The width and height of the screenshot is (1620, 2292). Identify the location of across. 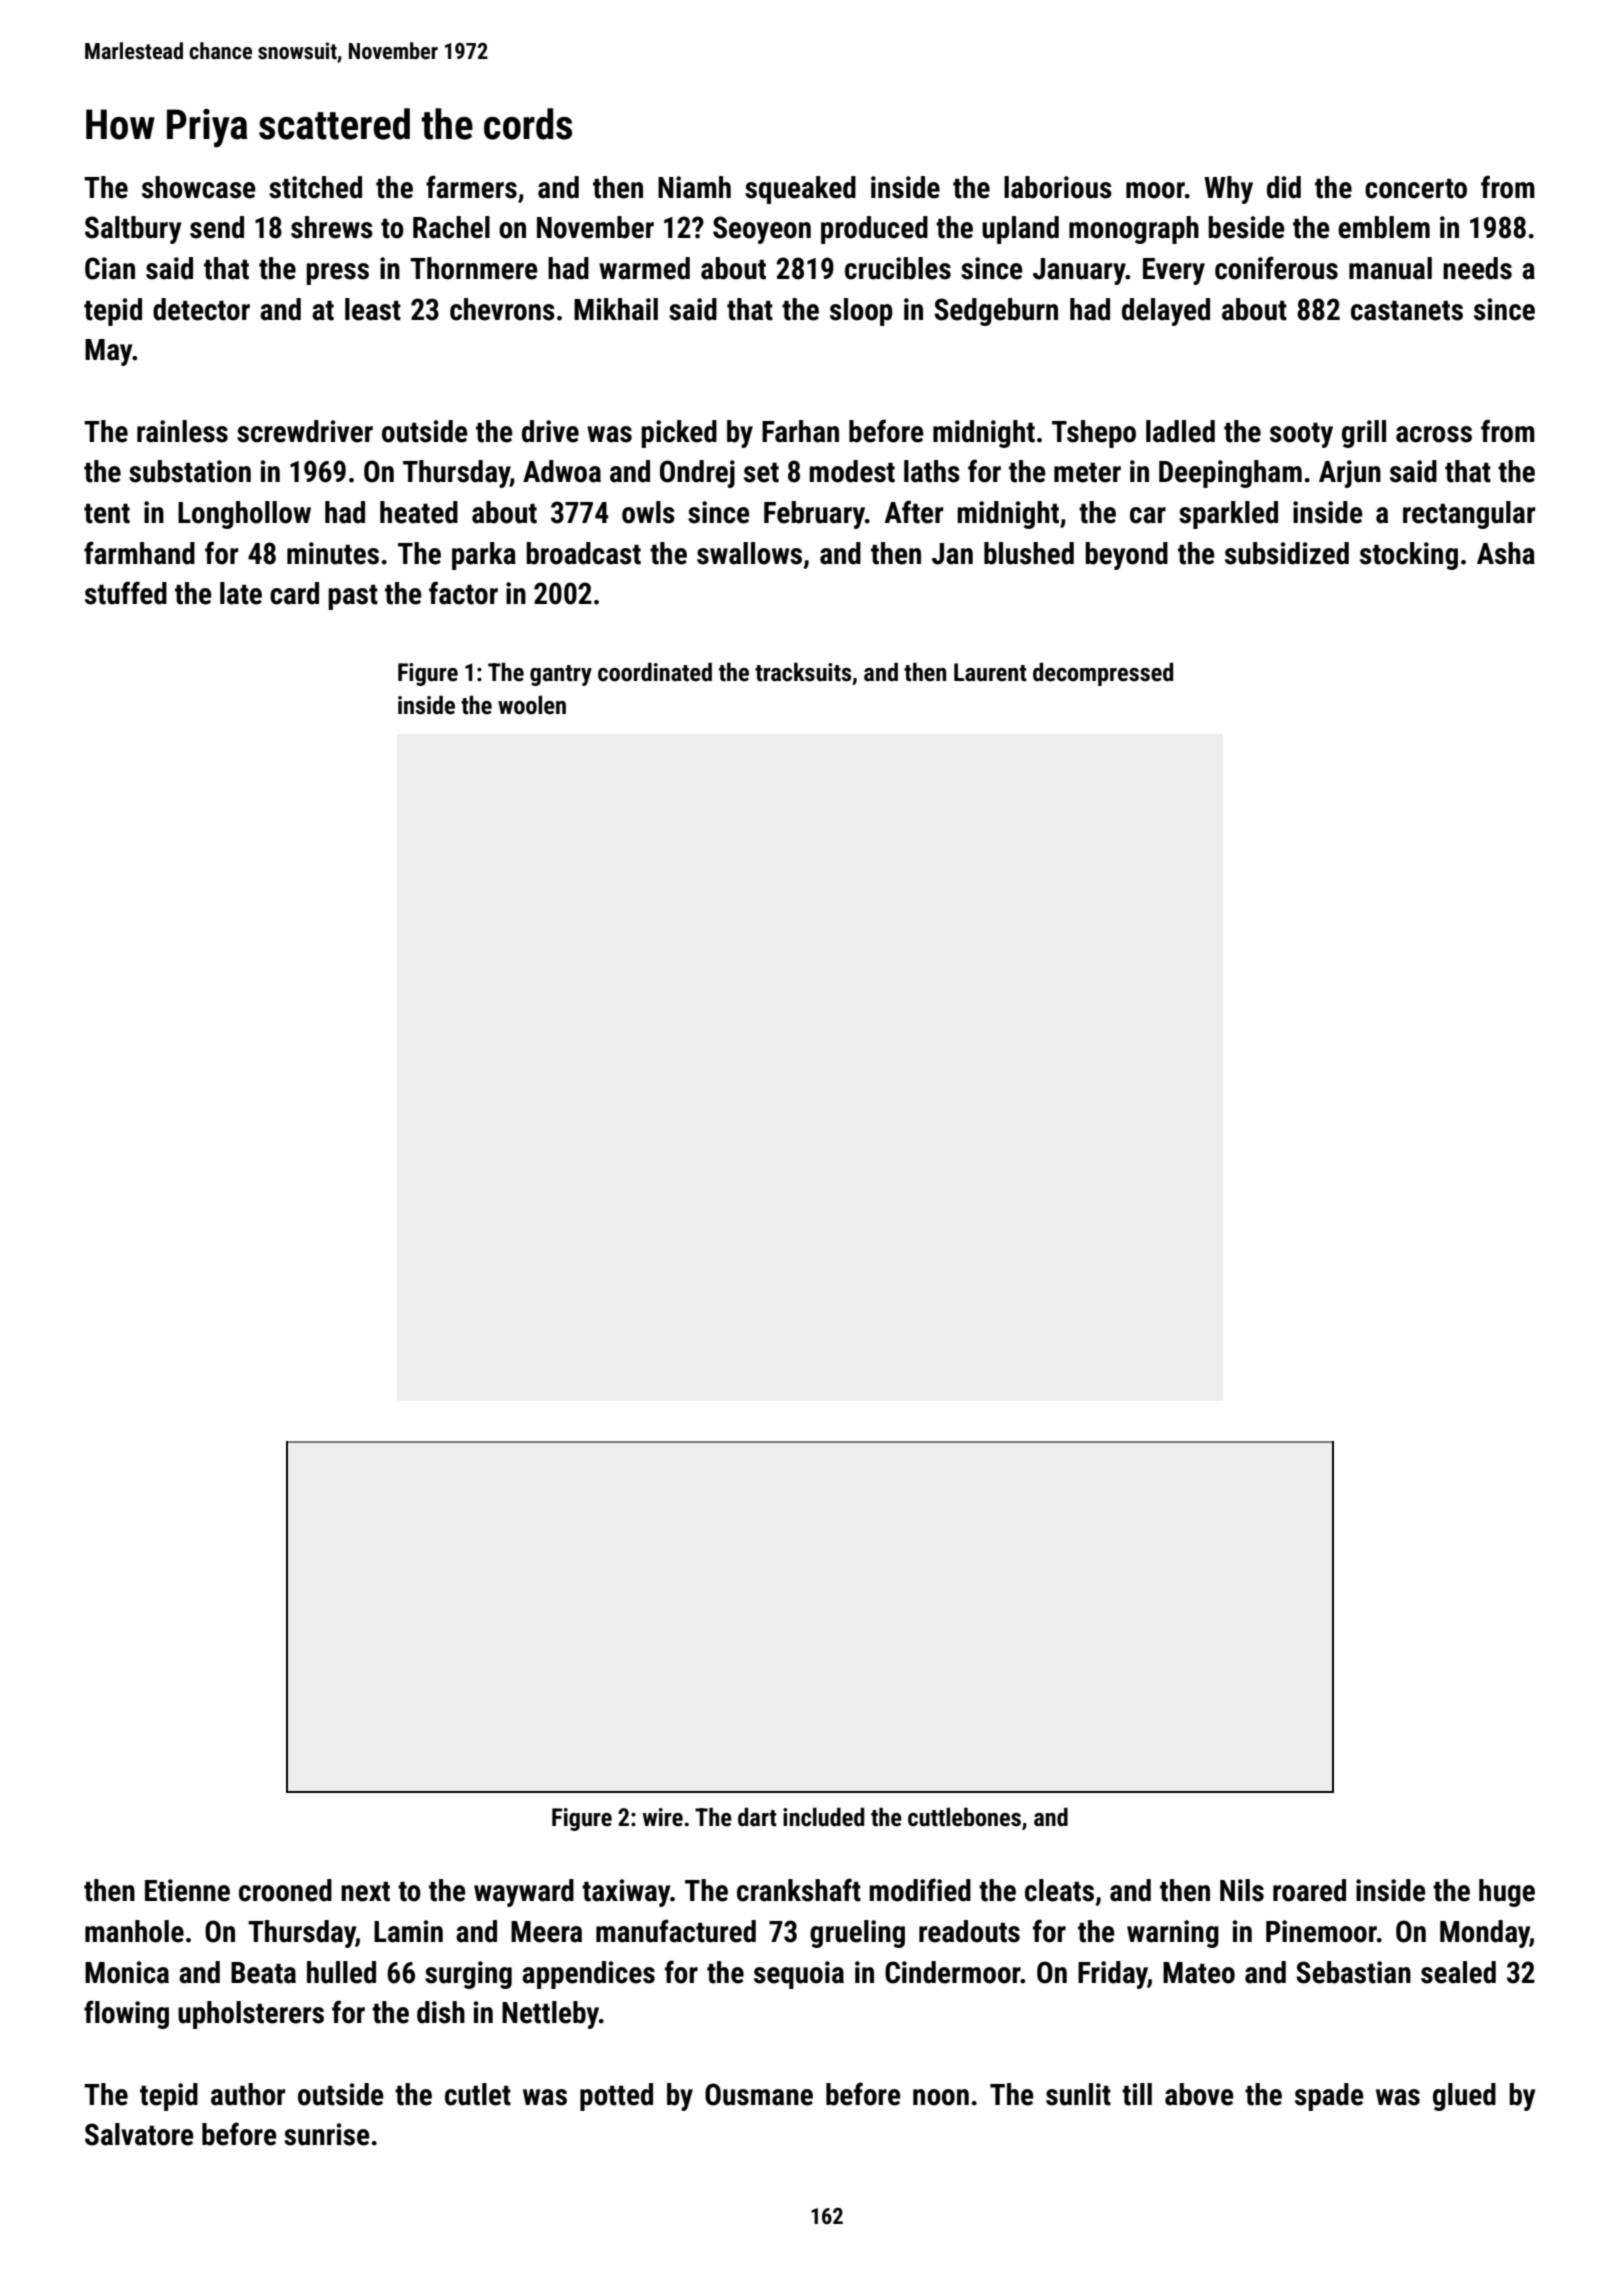
(1434, 434).
